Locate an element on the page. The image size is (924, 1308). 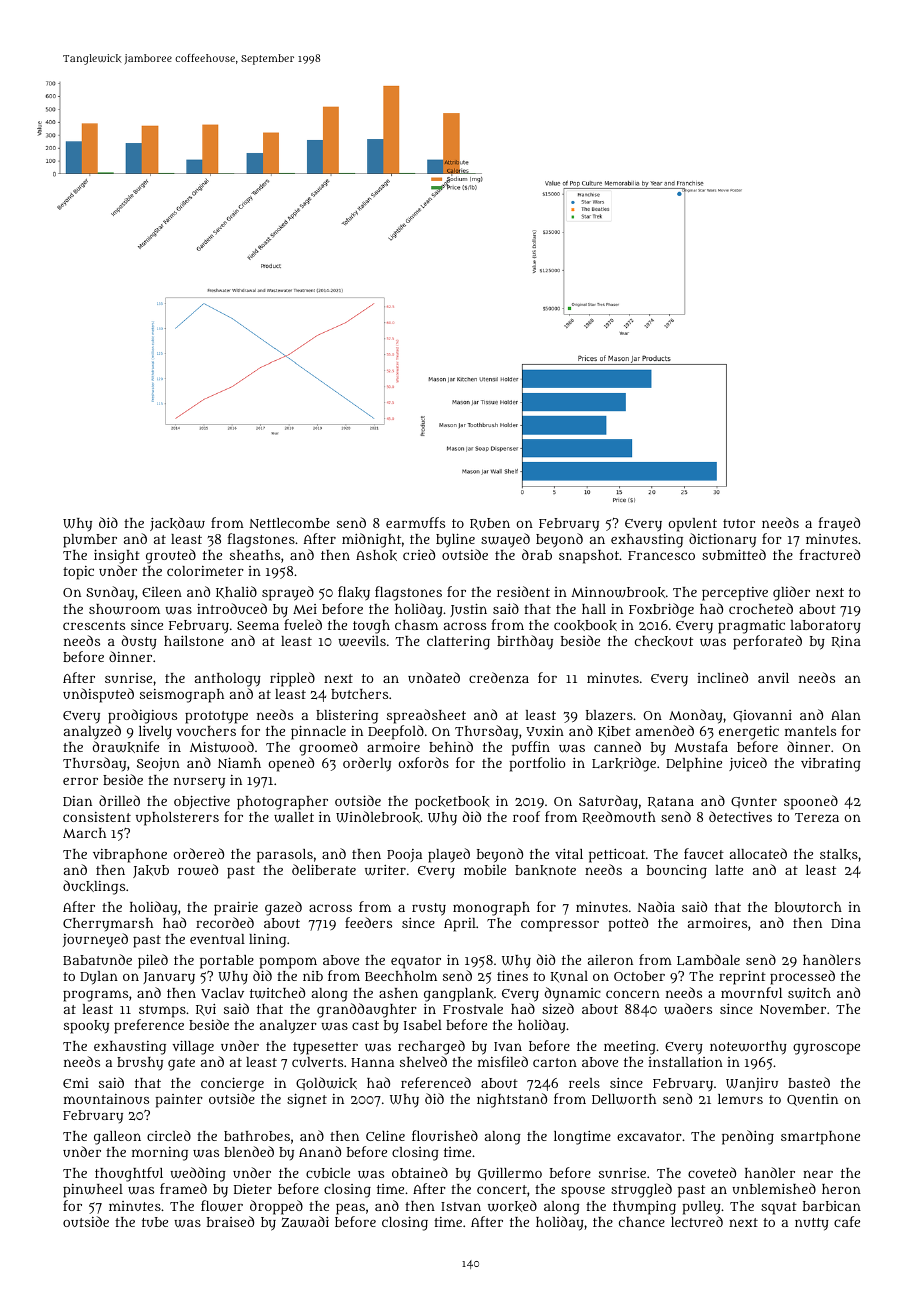
weevils is located at coordinates (362, 641).
